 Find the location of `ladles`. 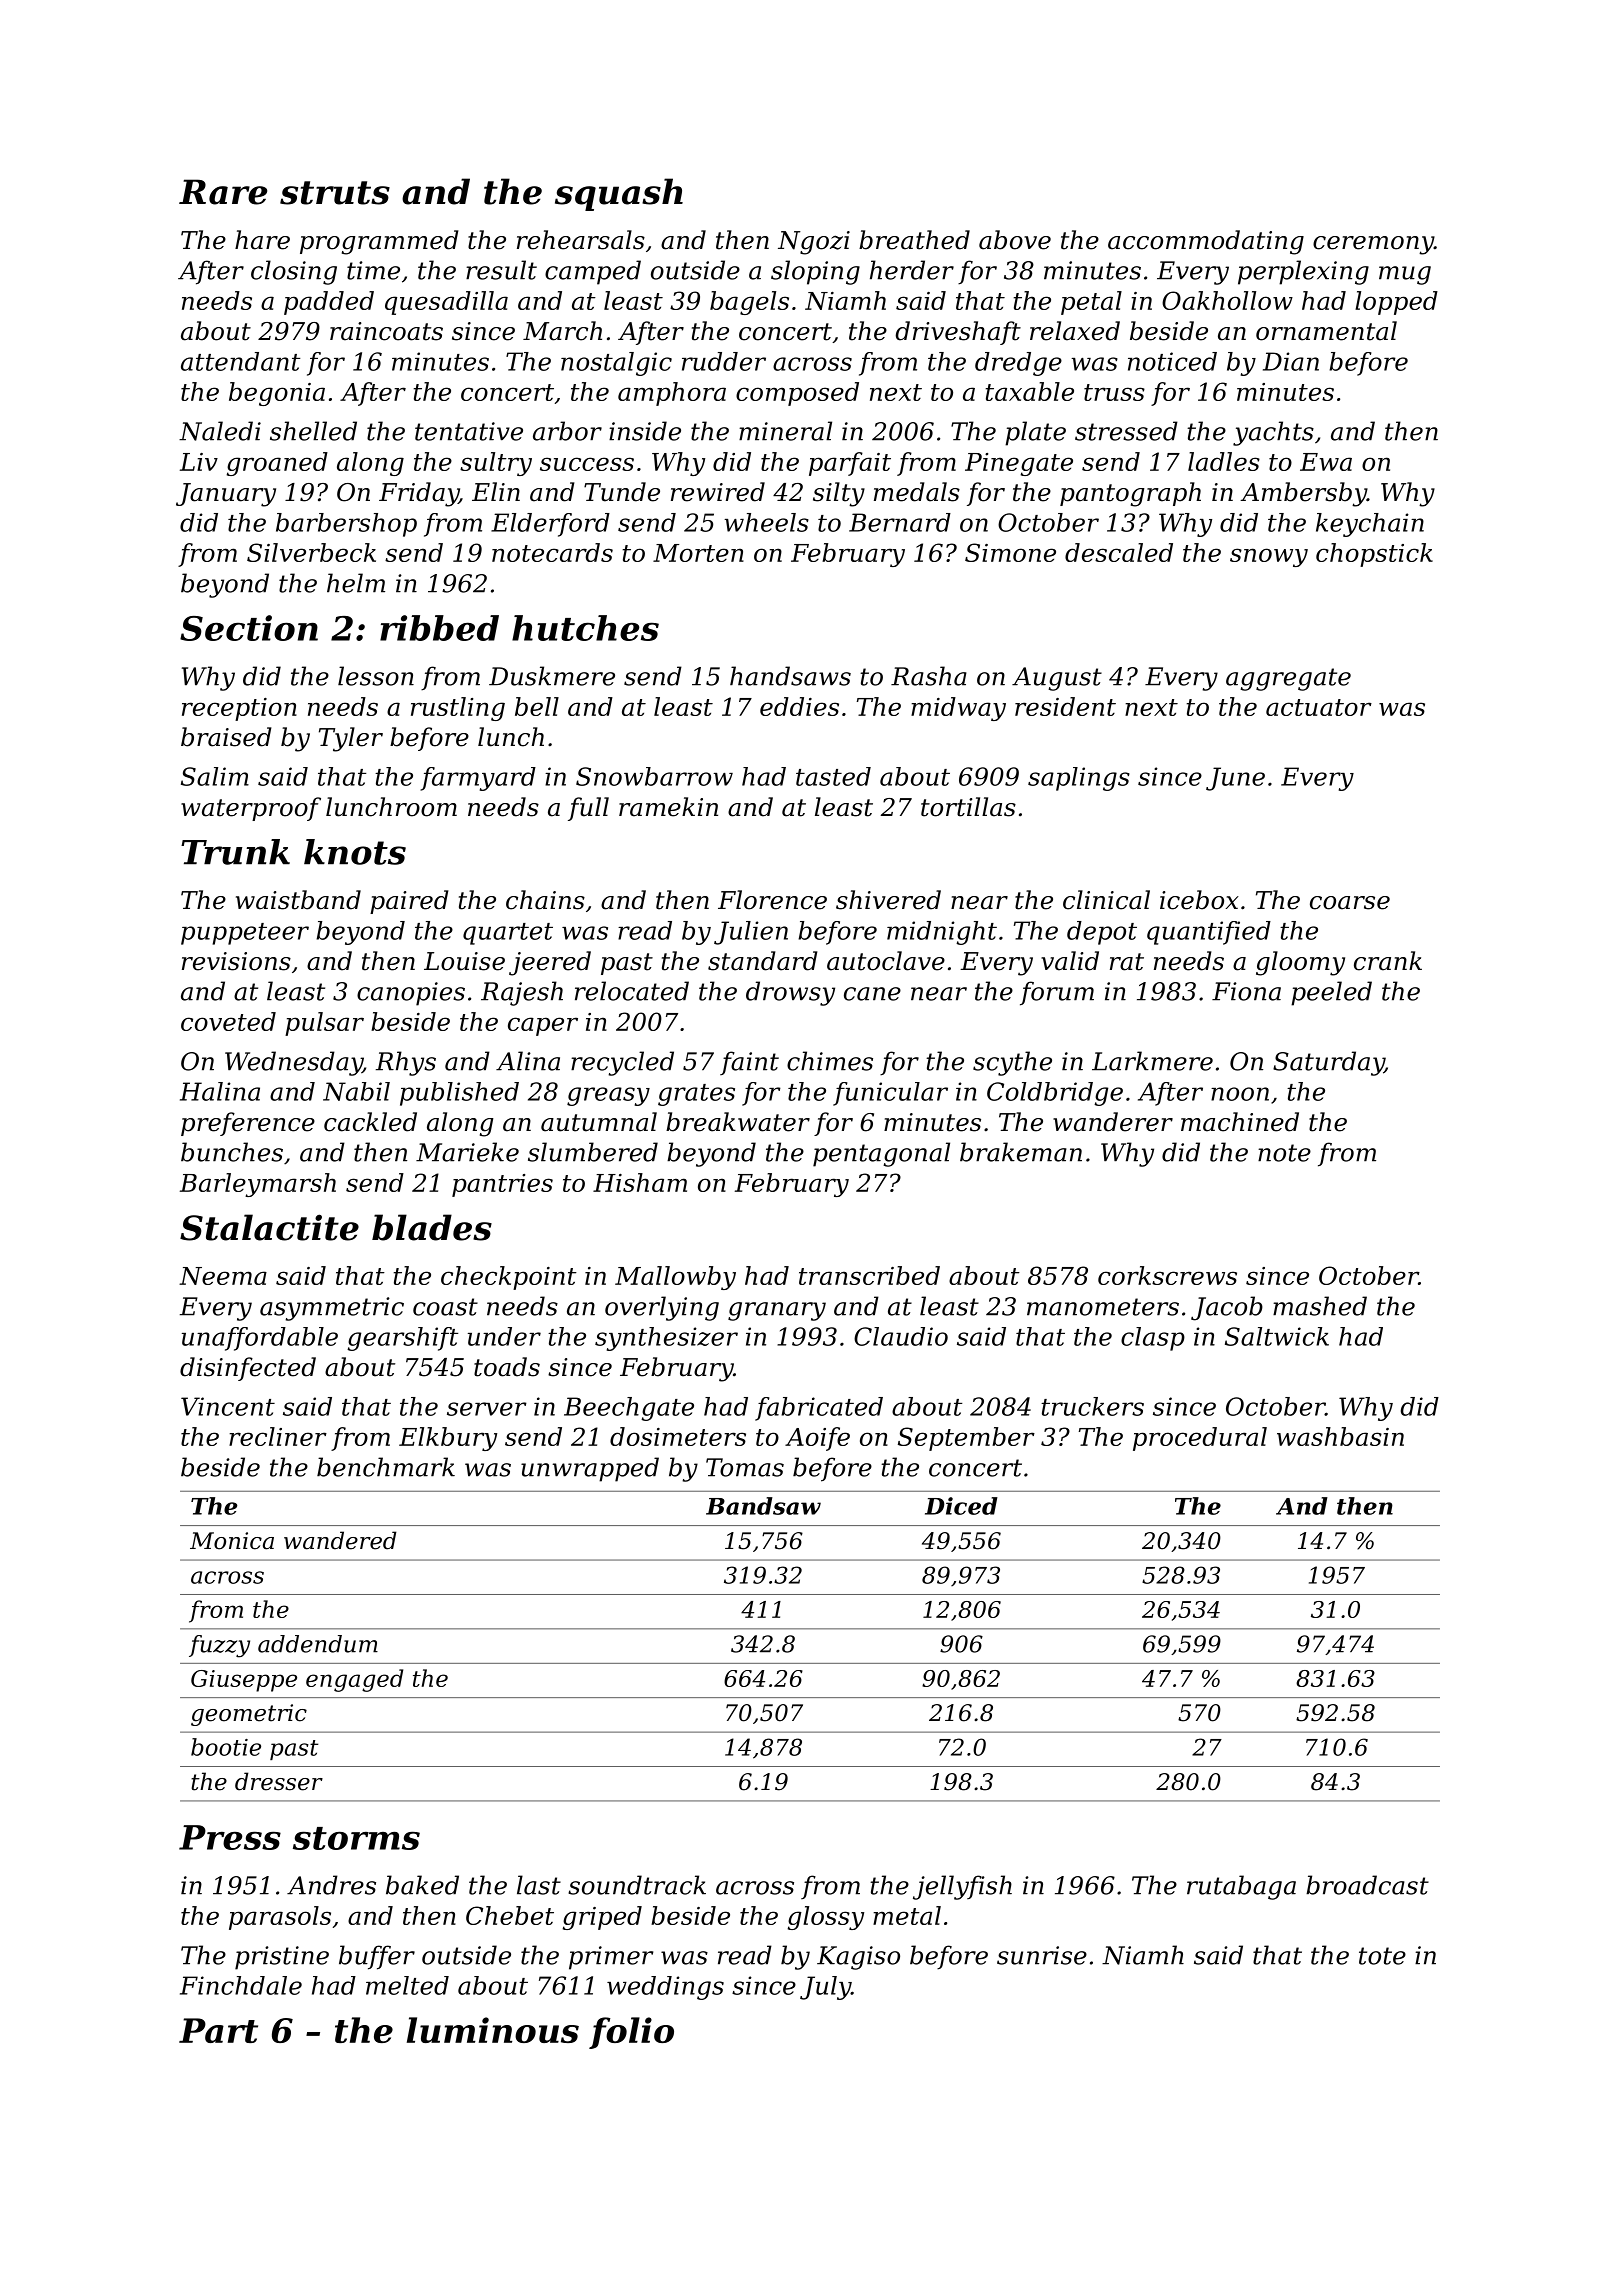

ladles is located at coordinates (1224, 461).
